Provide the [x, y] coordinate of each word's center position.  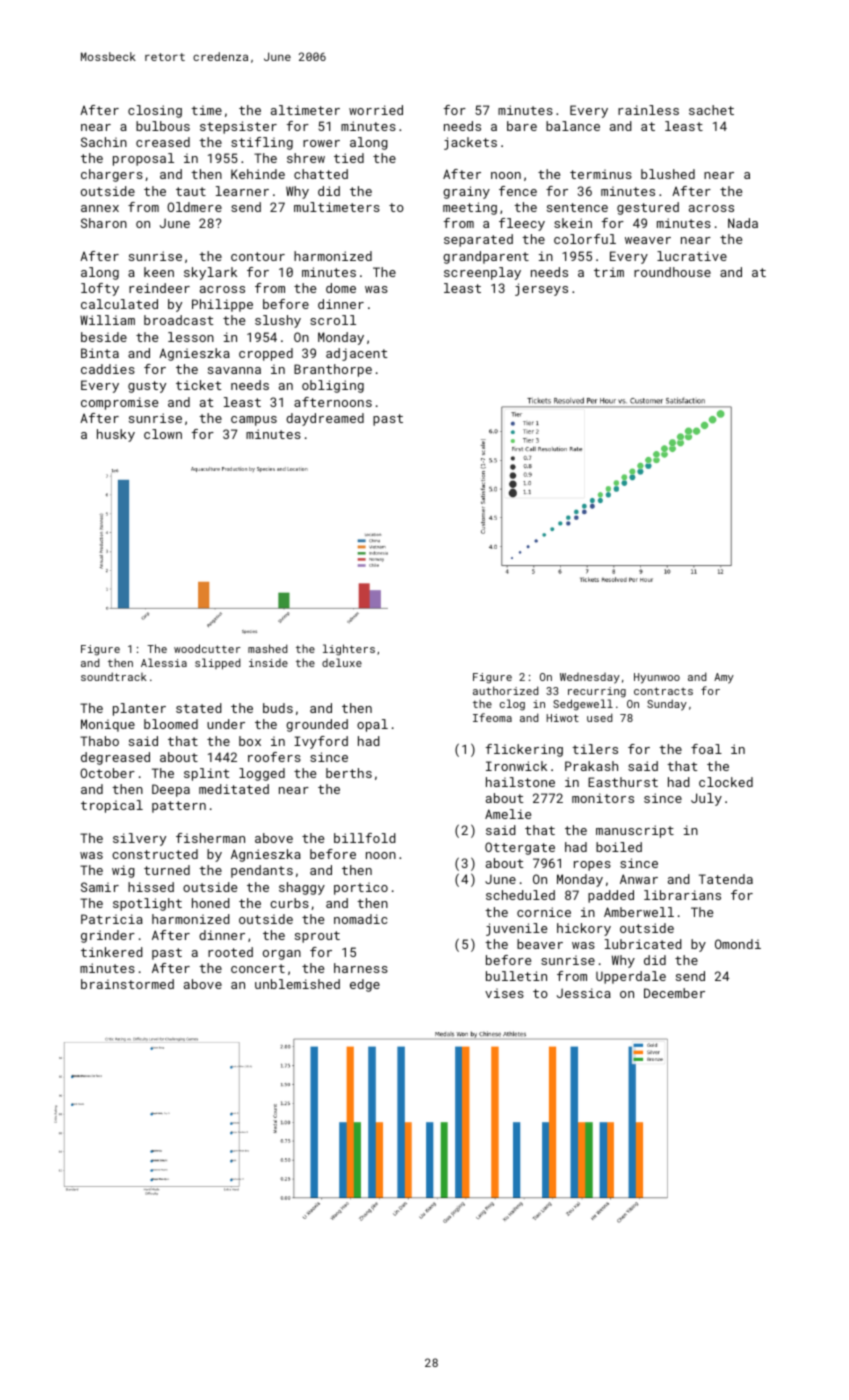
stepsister [238, 127]
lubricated [643, 944]
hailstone [520, 782]
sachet [711, 110]
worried [376, 110]
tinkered [112, 952]
